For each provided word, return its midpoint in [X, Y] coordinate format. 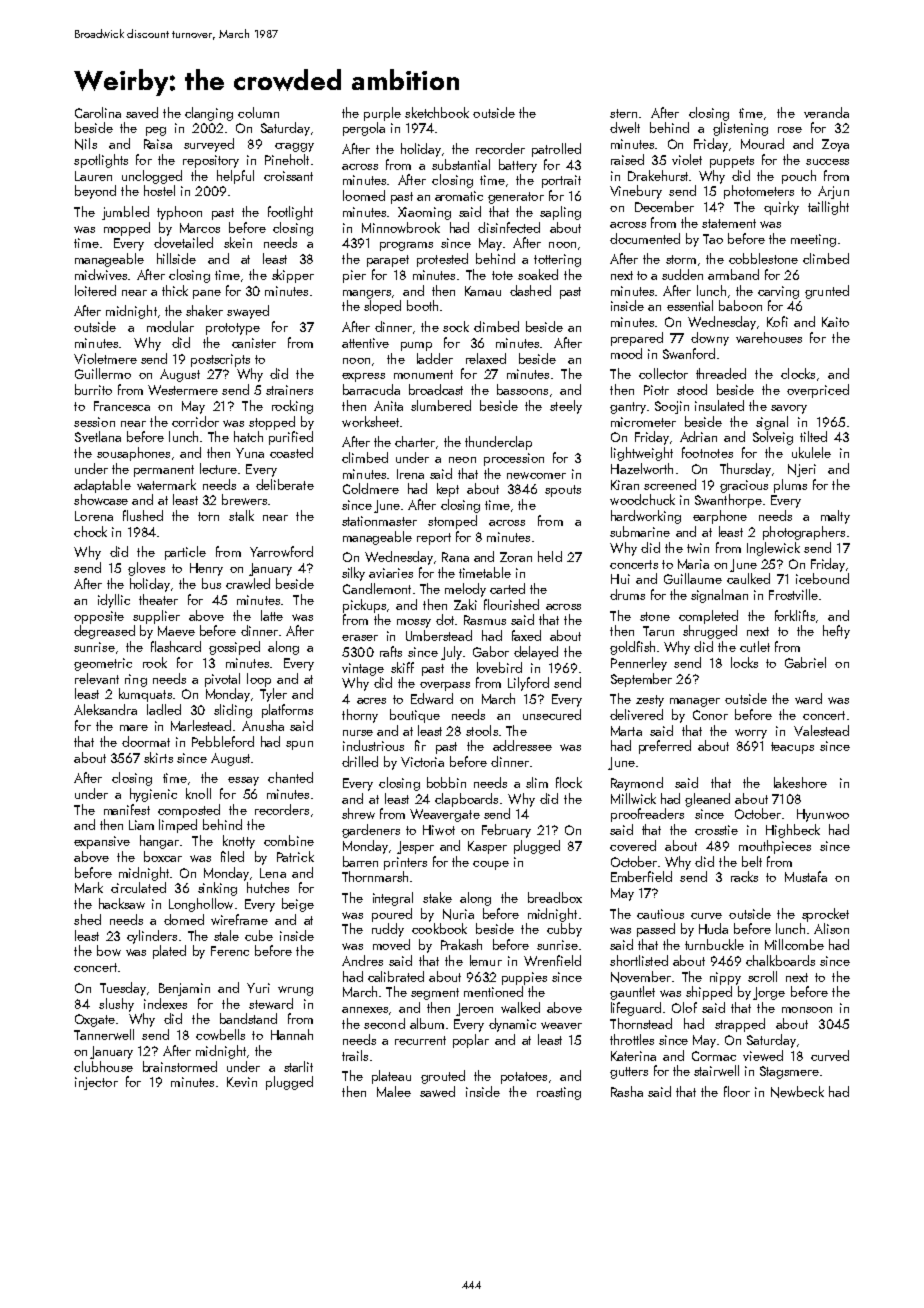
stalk [241, 515]
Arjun [833, 192]
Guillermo [103, 373]
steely [566, 407]
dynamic [512, 1025]
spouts [563, 491]
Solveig [773, 438]
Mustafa [806, 876]
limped [178, 826]
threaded [721, 373]
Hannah [292, 1034]
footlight [290, 213]
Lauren [93, 176]
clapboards [466, 800]
